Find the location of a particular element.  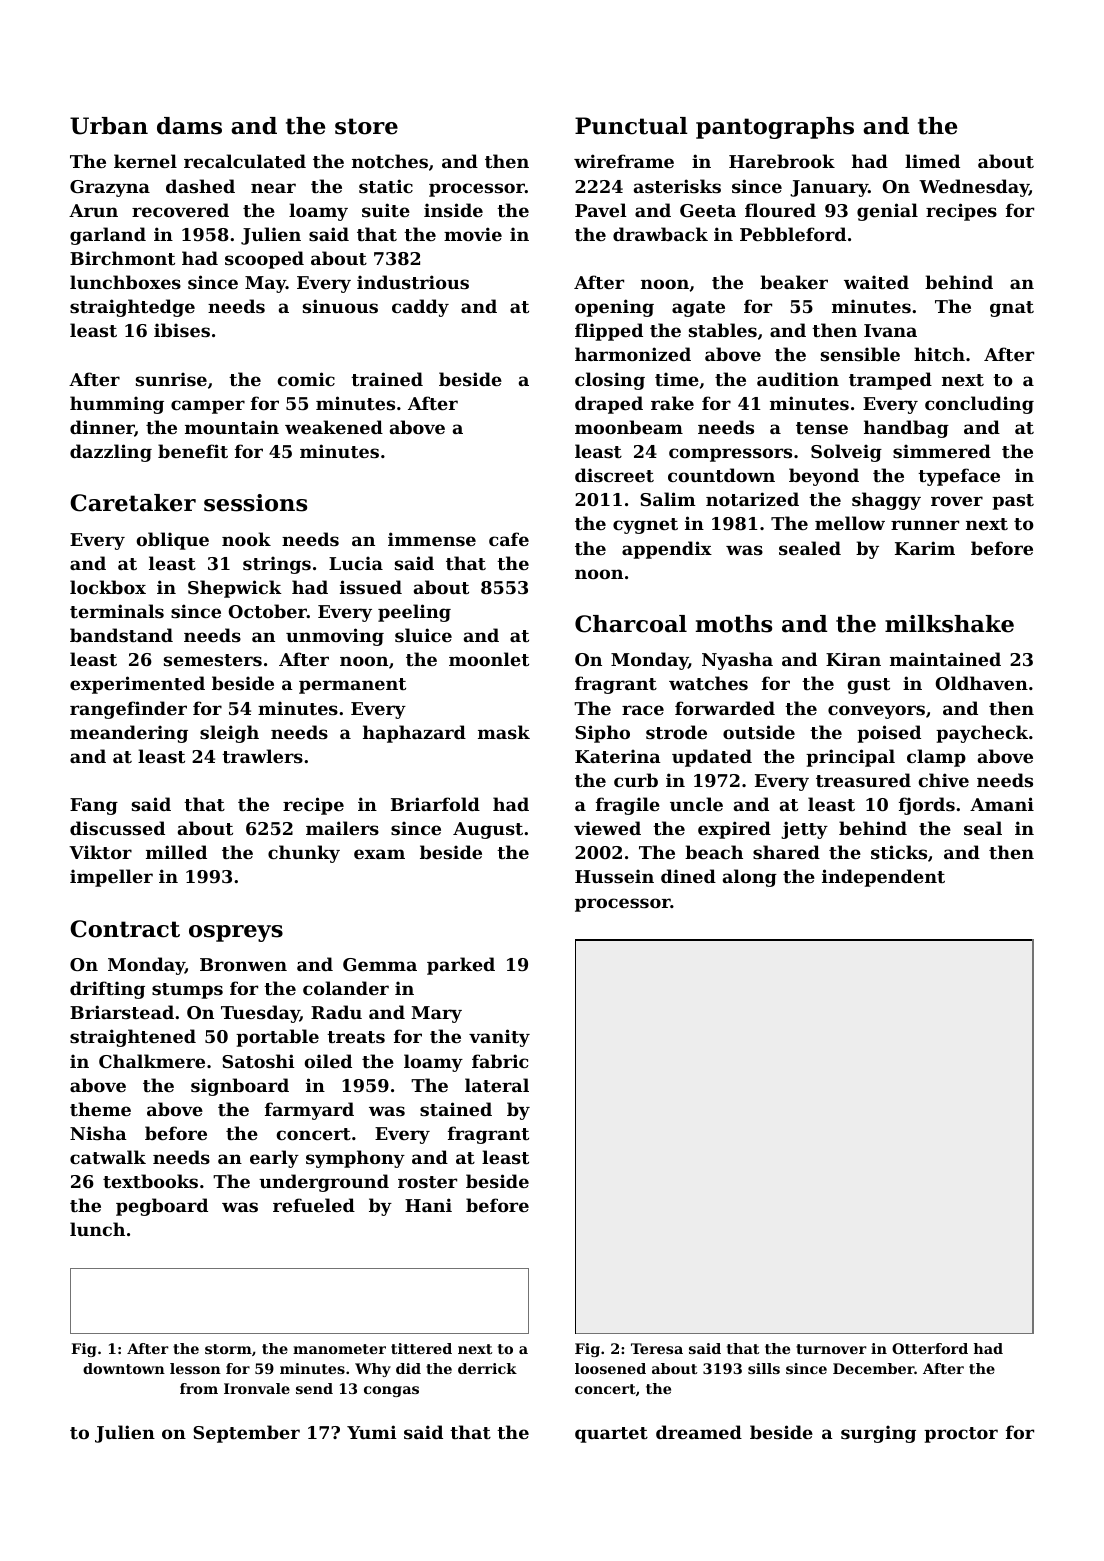

limed is located at coordinates (932, 161).
